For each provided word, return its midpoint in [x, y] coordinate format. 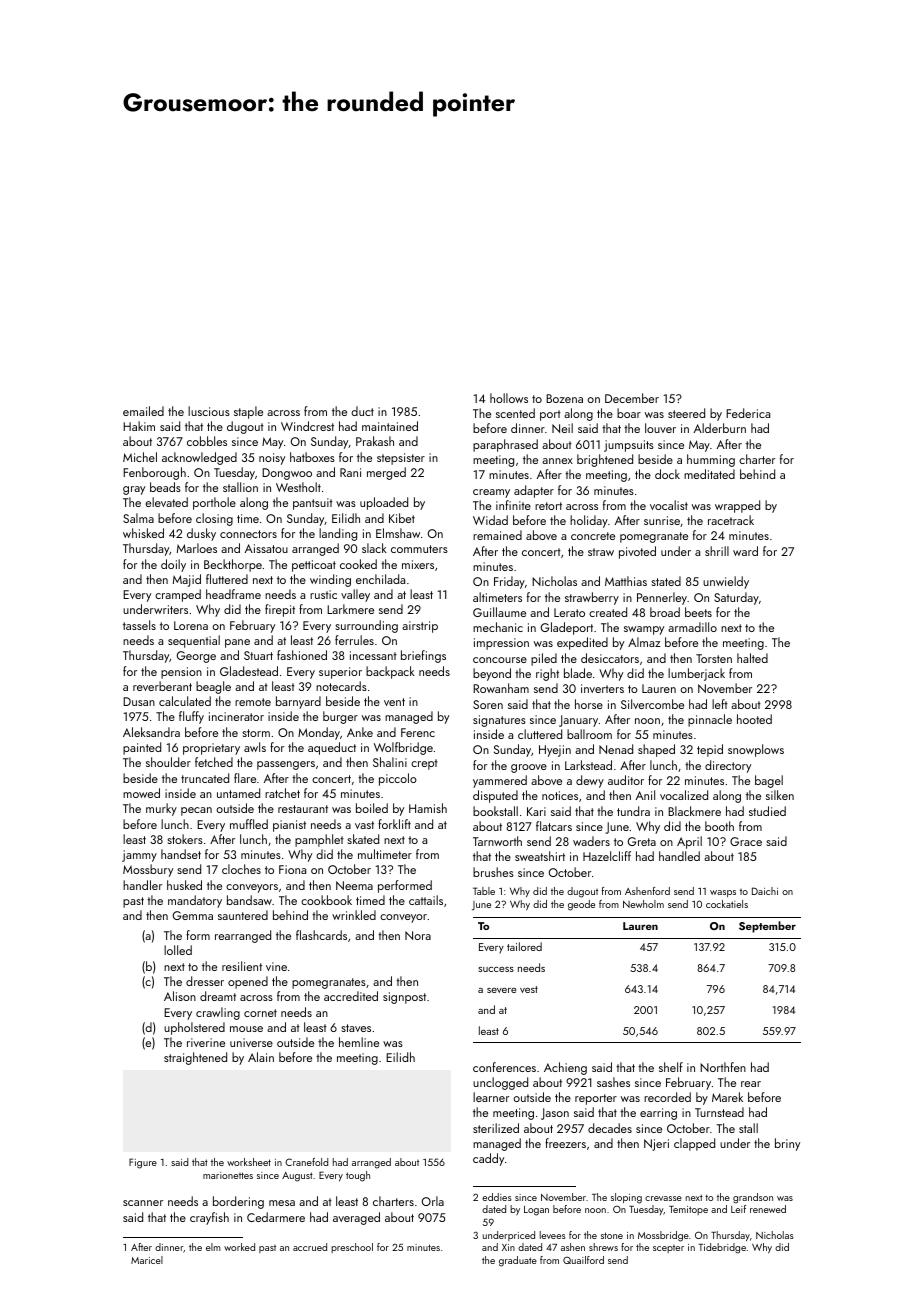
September [767, 927]
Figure [143, 1163]
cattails [426, 900]
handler [142, 885]
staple [248, 412]
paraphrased [505, 445]
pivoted [637, 552]
